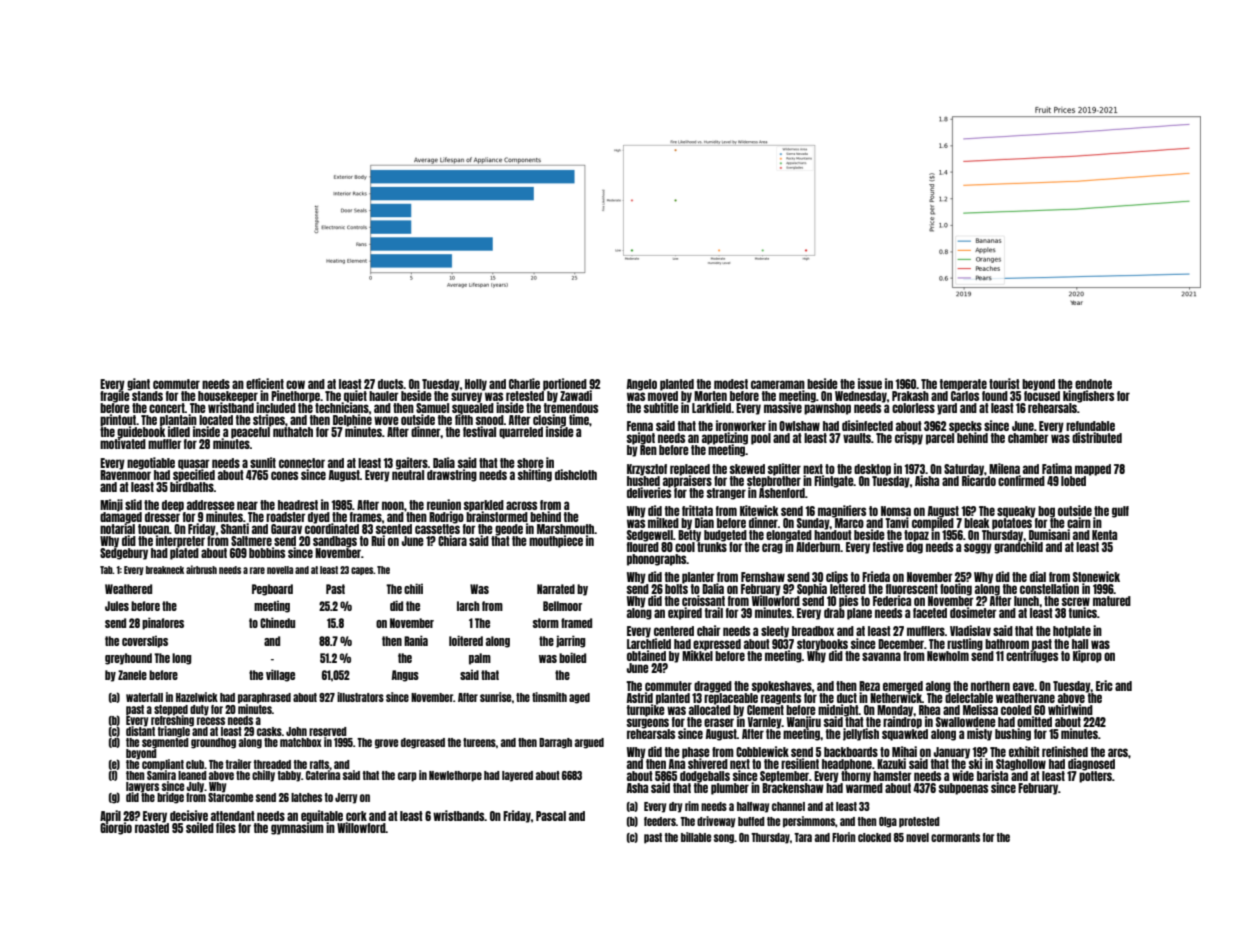 The width and height of the document is (1233, 952). What do you see at coordinates (495, 697) in the document?
I see `sunrise` at bounding box center [495, 697].
